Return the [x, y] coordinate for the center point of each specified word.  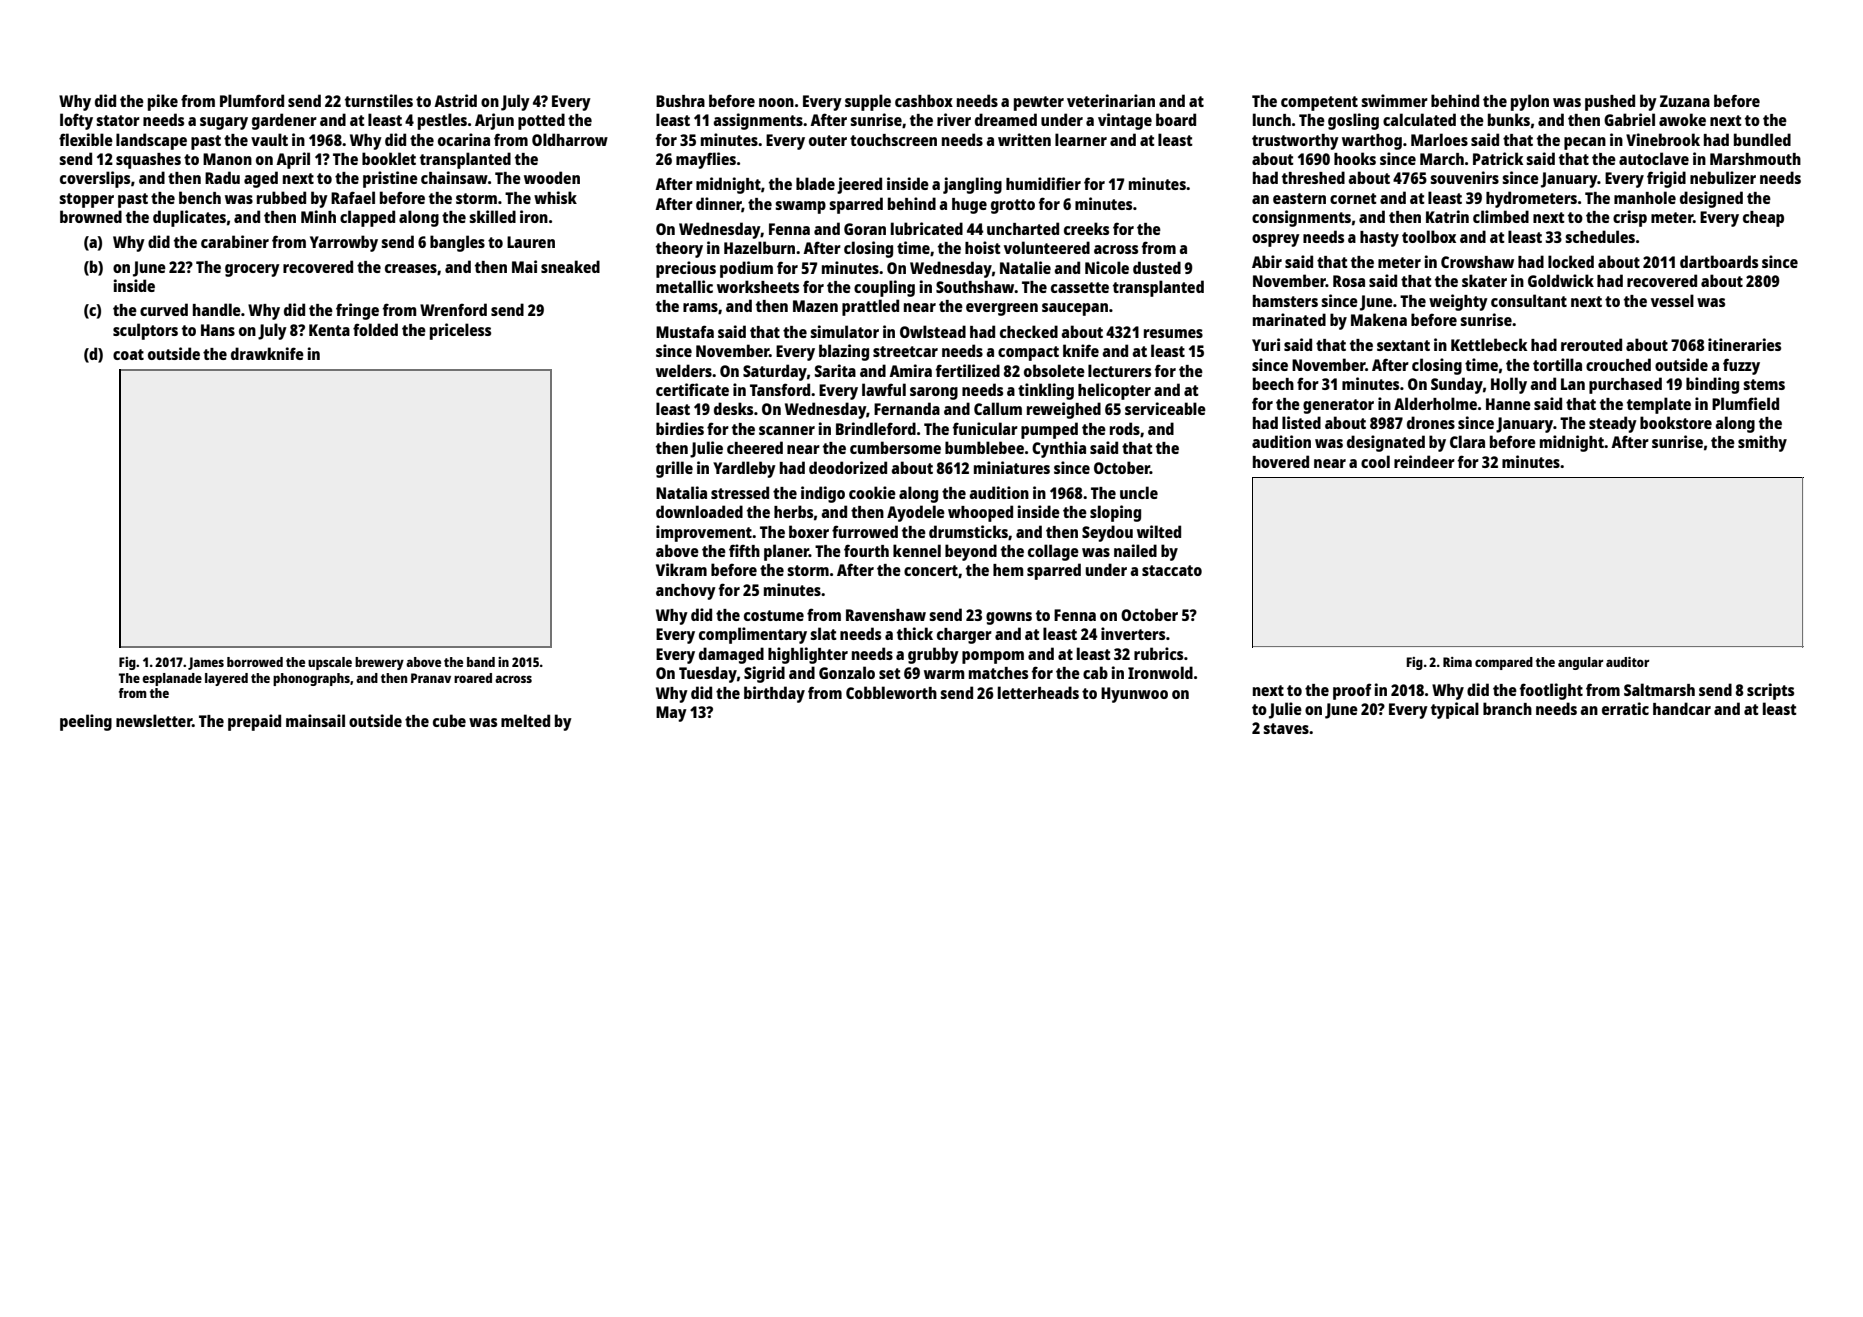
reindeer [1424, 461]
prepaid [254, 722]
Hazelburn [759, 247]
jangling [972, 185]
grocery [252, 270]
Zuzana [1685, 101]
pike [163, 102]
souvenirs [1464, 177]
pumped [1049, 430]
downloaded [699, 511]
